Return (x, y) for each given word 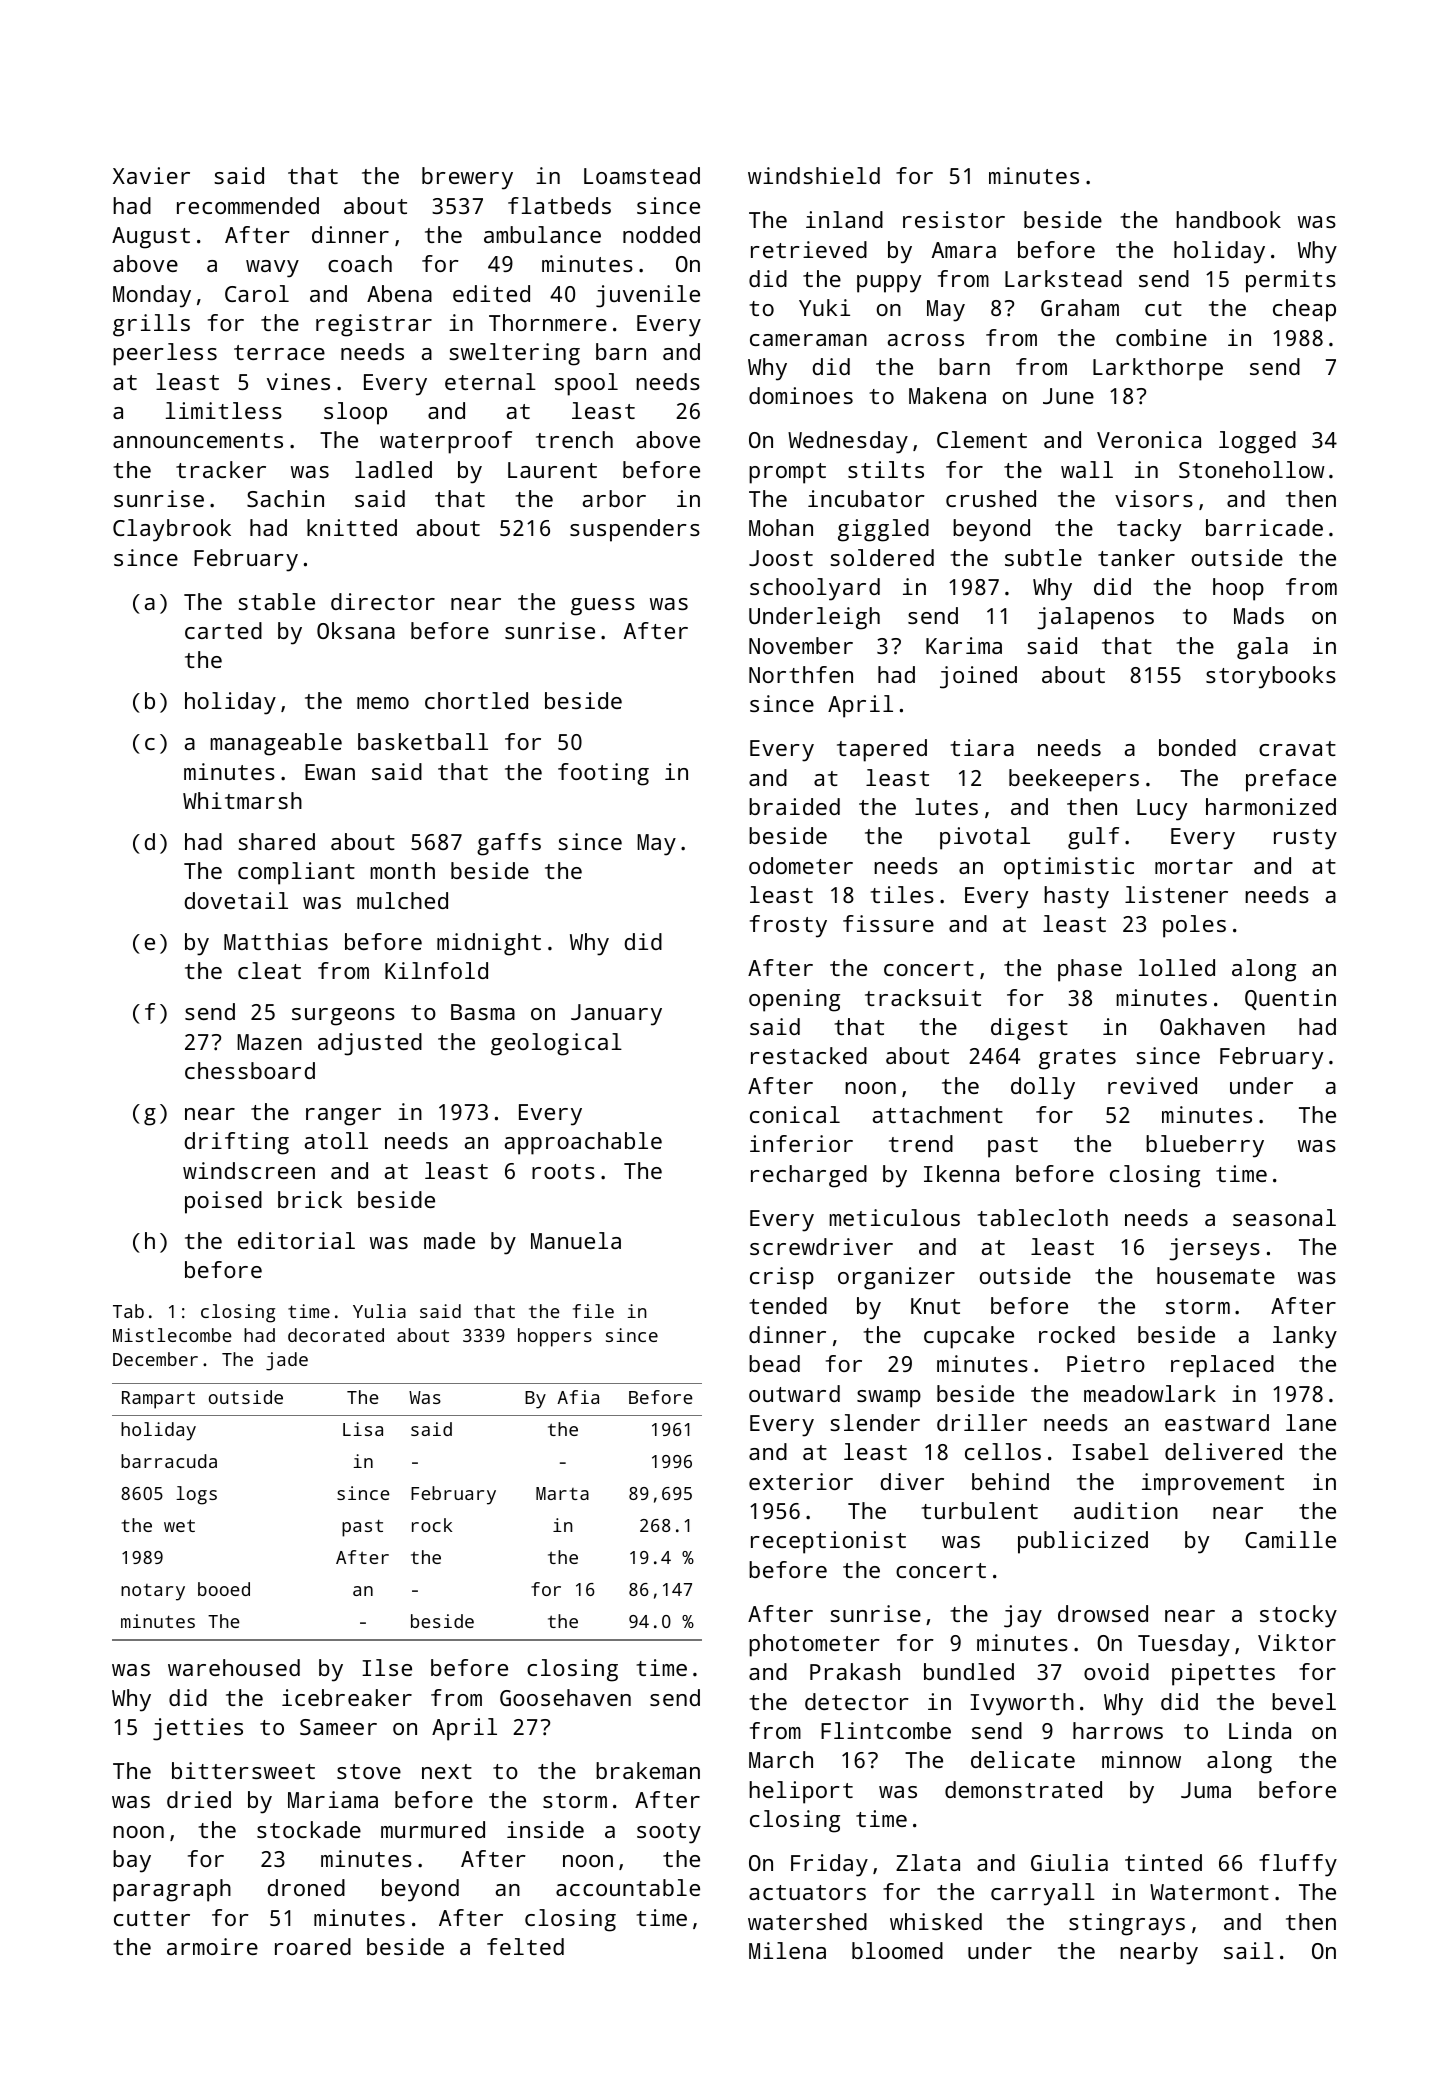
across (926, 340)
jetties (198, 1729)
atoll (336, 1140)
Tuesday (1184, 1645)
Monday (152, 296)
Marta (562, 1493)
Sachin (285, 498)
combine (1161, 337)
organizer (896, 1278)
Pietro (1106, 1363)
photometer (814, 1645)
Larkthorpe (1158, 369)
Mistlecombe (172, 1335)
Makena (947, 395)
